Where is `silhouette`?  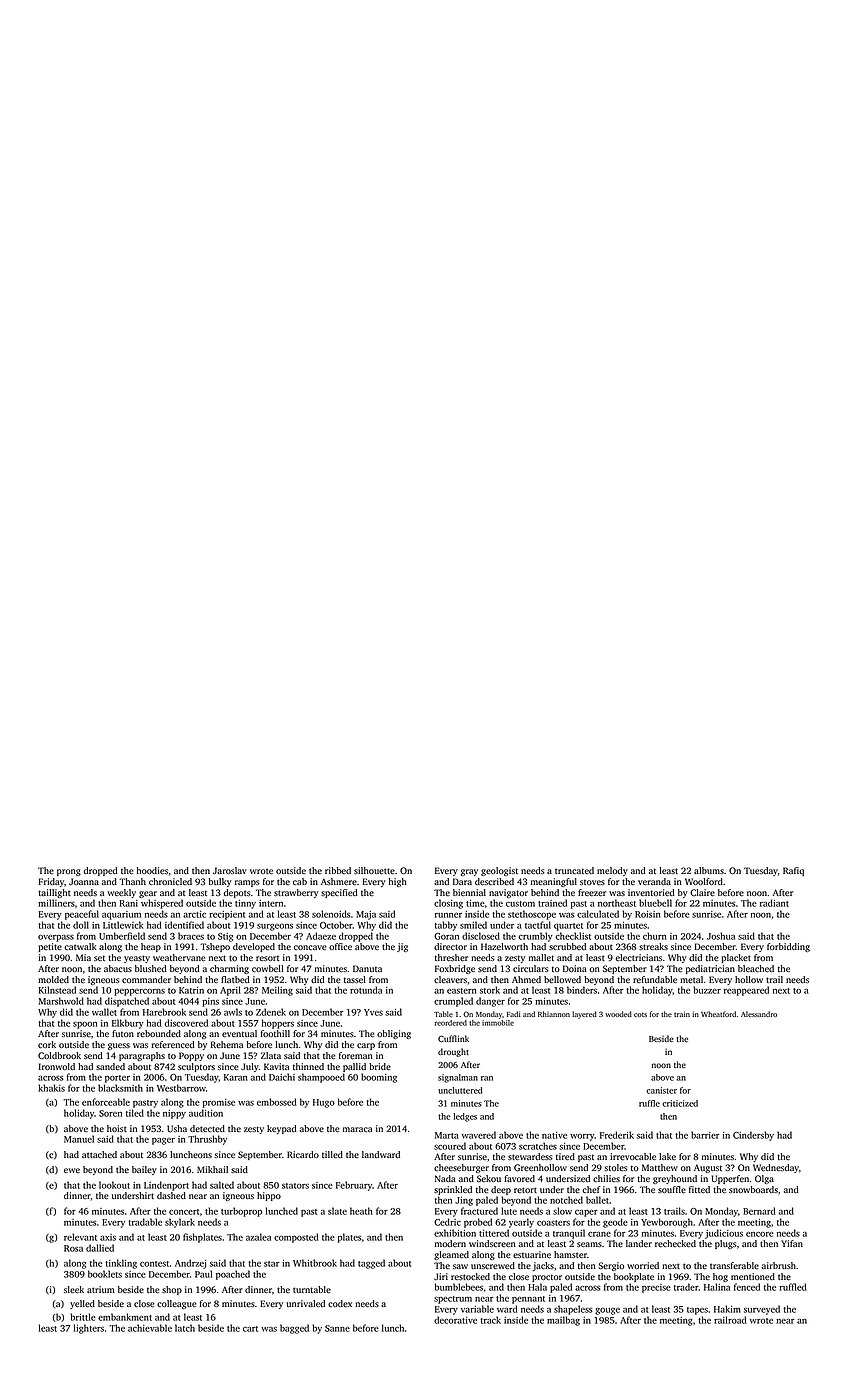 silhouette is located at coordinates (374, 870).
